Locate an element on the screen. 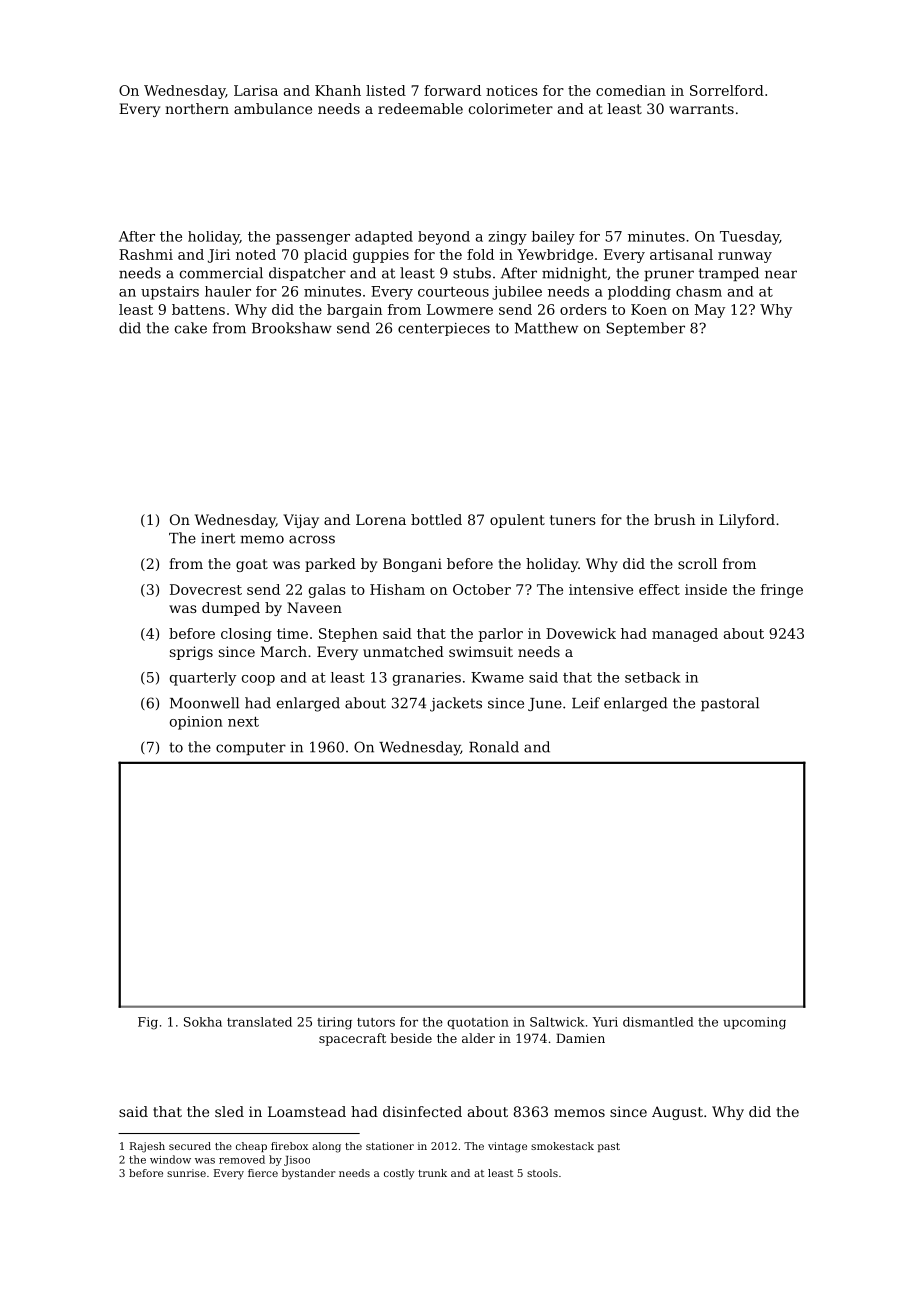 The height and width of the screenshot is (1311, 924). Rashmi is located at coordinates (146, 254).
